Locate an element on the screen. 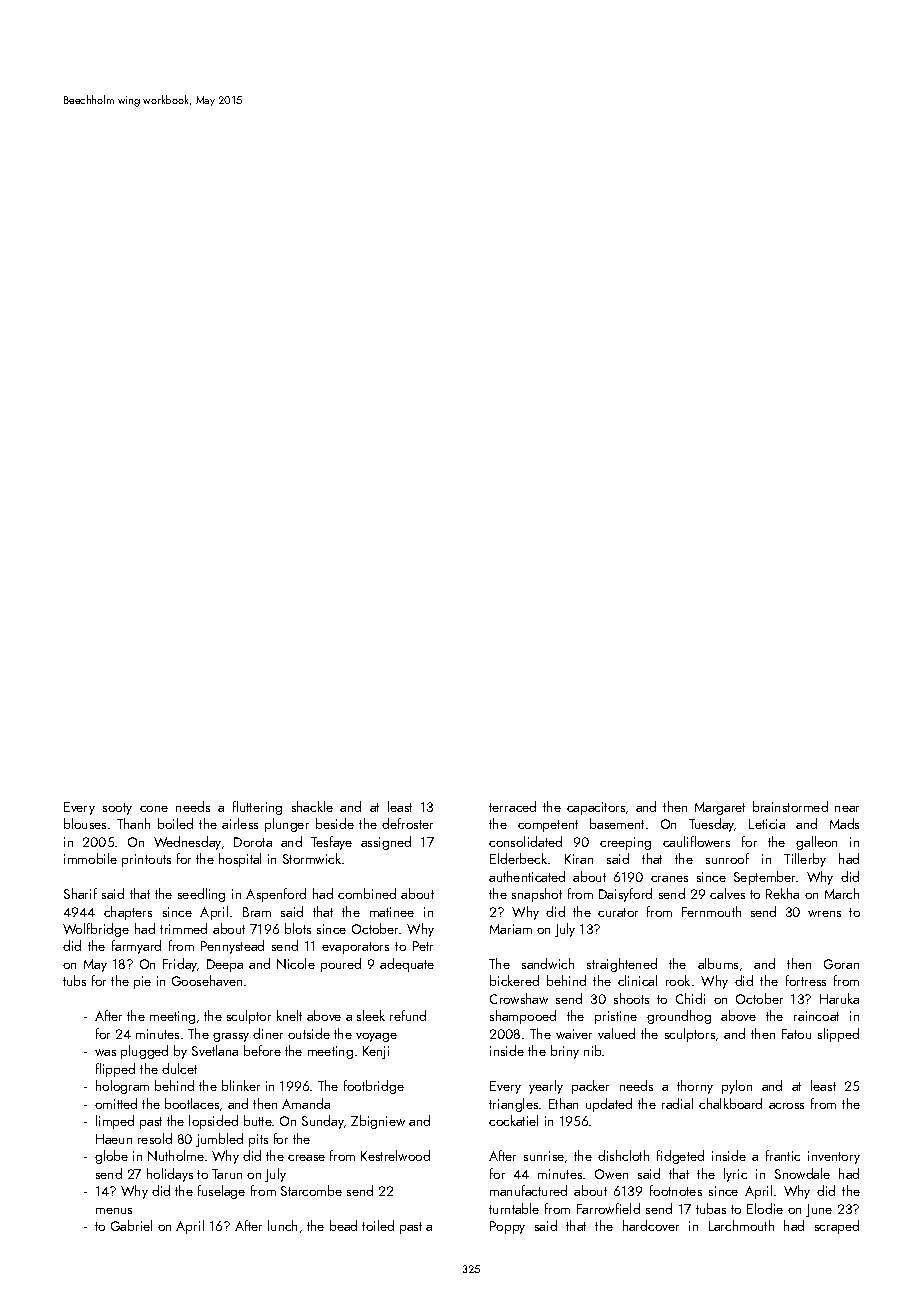 The width and height of the screenshot is (924, 1311). jumbled is located at coordinates (219, 1140).
